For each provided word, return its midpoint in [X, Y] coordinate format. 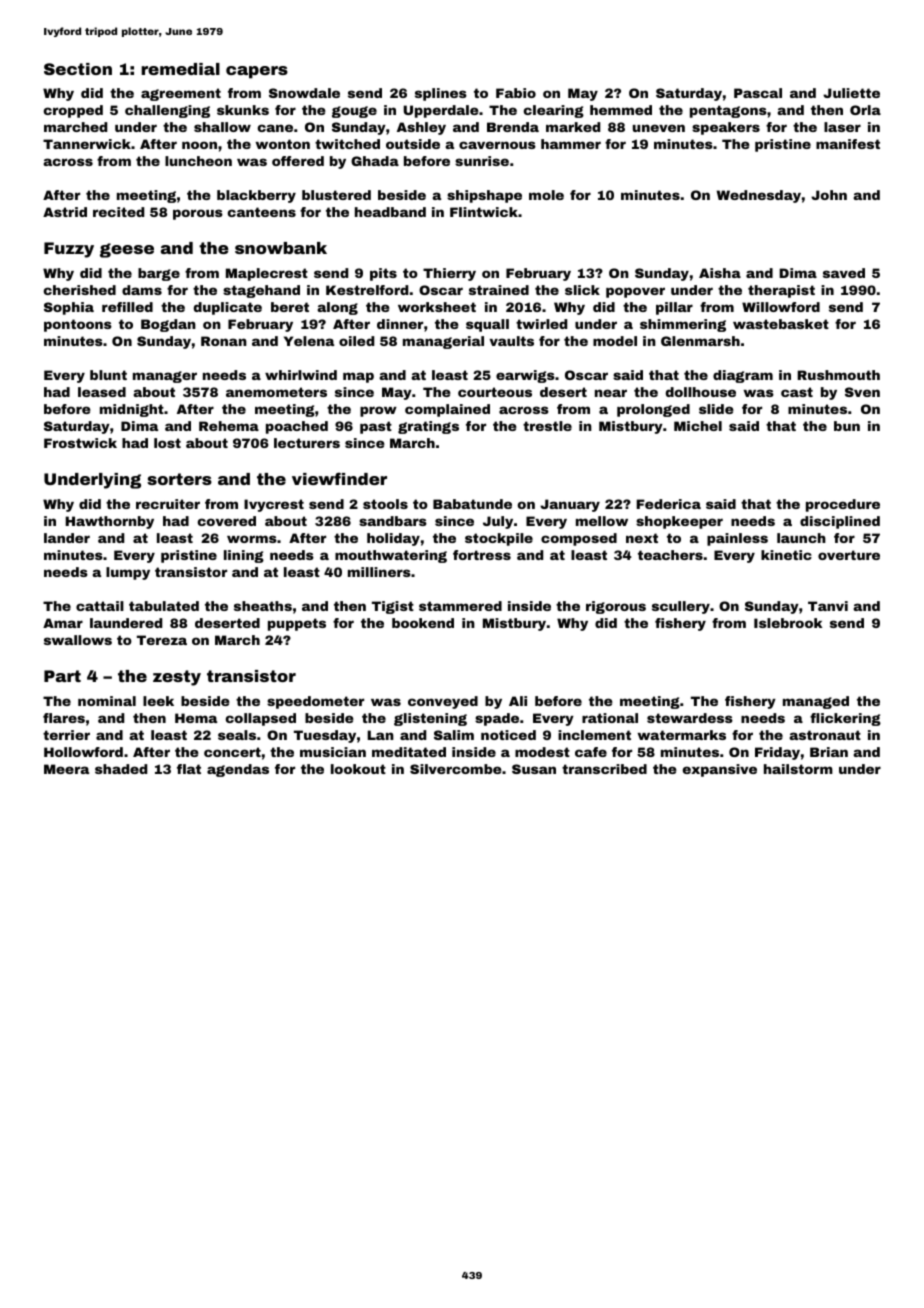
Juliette [851, 93]
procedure [843, 505]
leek [158, 701]
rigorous [616, 607]
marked [573, 127]
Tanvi [828, 606]
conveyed [443, 702]
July [498, 522]
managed [816, 702]
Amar [63, 623]
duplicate [228, 308]
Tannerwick [87, 144]
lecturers [307, 443]
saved [844, 273]
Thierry [449, 274]
